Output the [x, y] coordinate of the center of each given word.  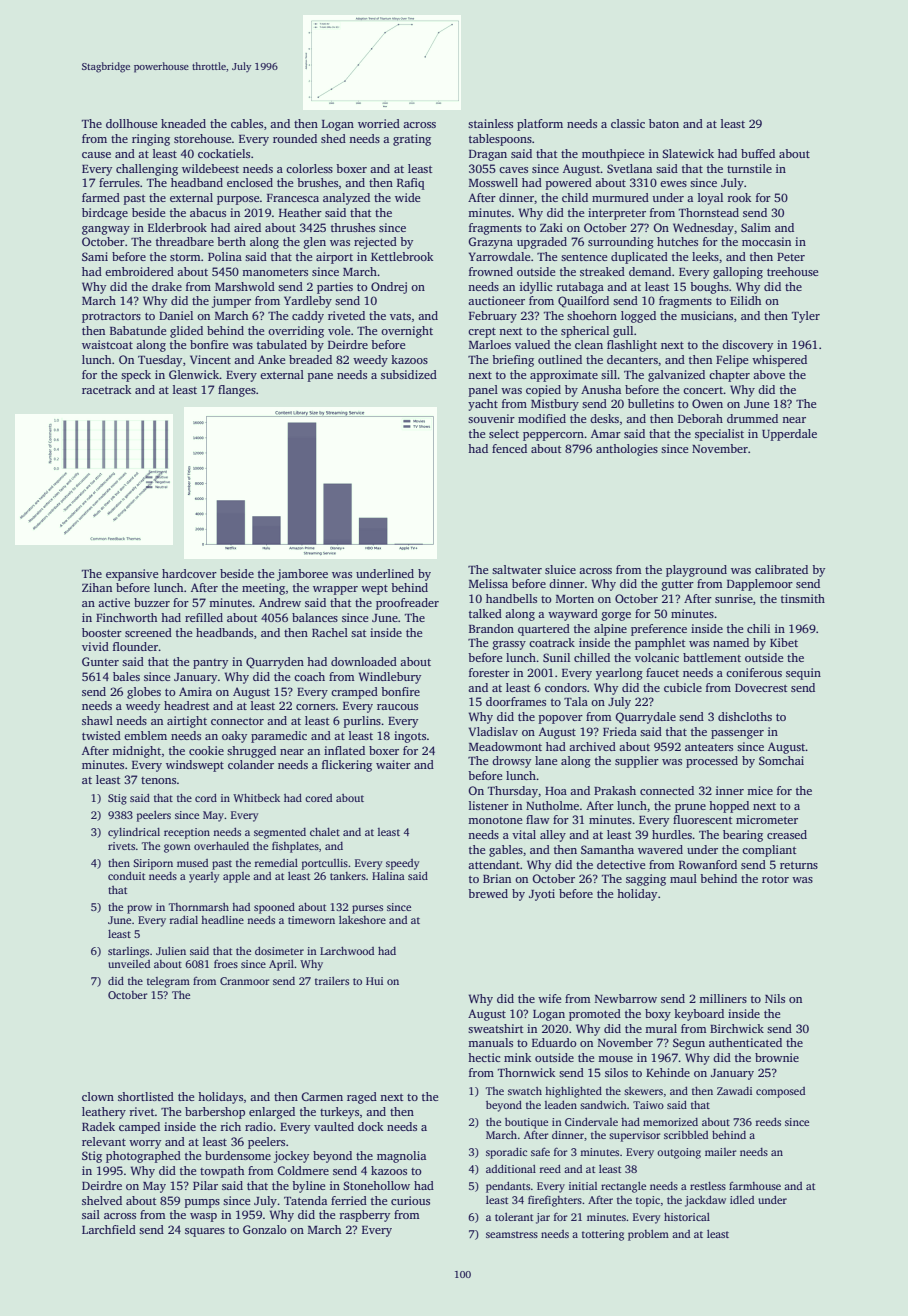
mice [760, 790]
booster [102, 632]
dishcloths [745, 716]
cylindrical [134, 833]
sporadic [506, 1153]
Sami [95, 256]
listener [489, 805]
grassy [509, 645]
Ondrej [389, 288]
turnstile [749, 168]
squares [205, 1232]
